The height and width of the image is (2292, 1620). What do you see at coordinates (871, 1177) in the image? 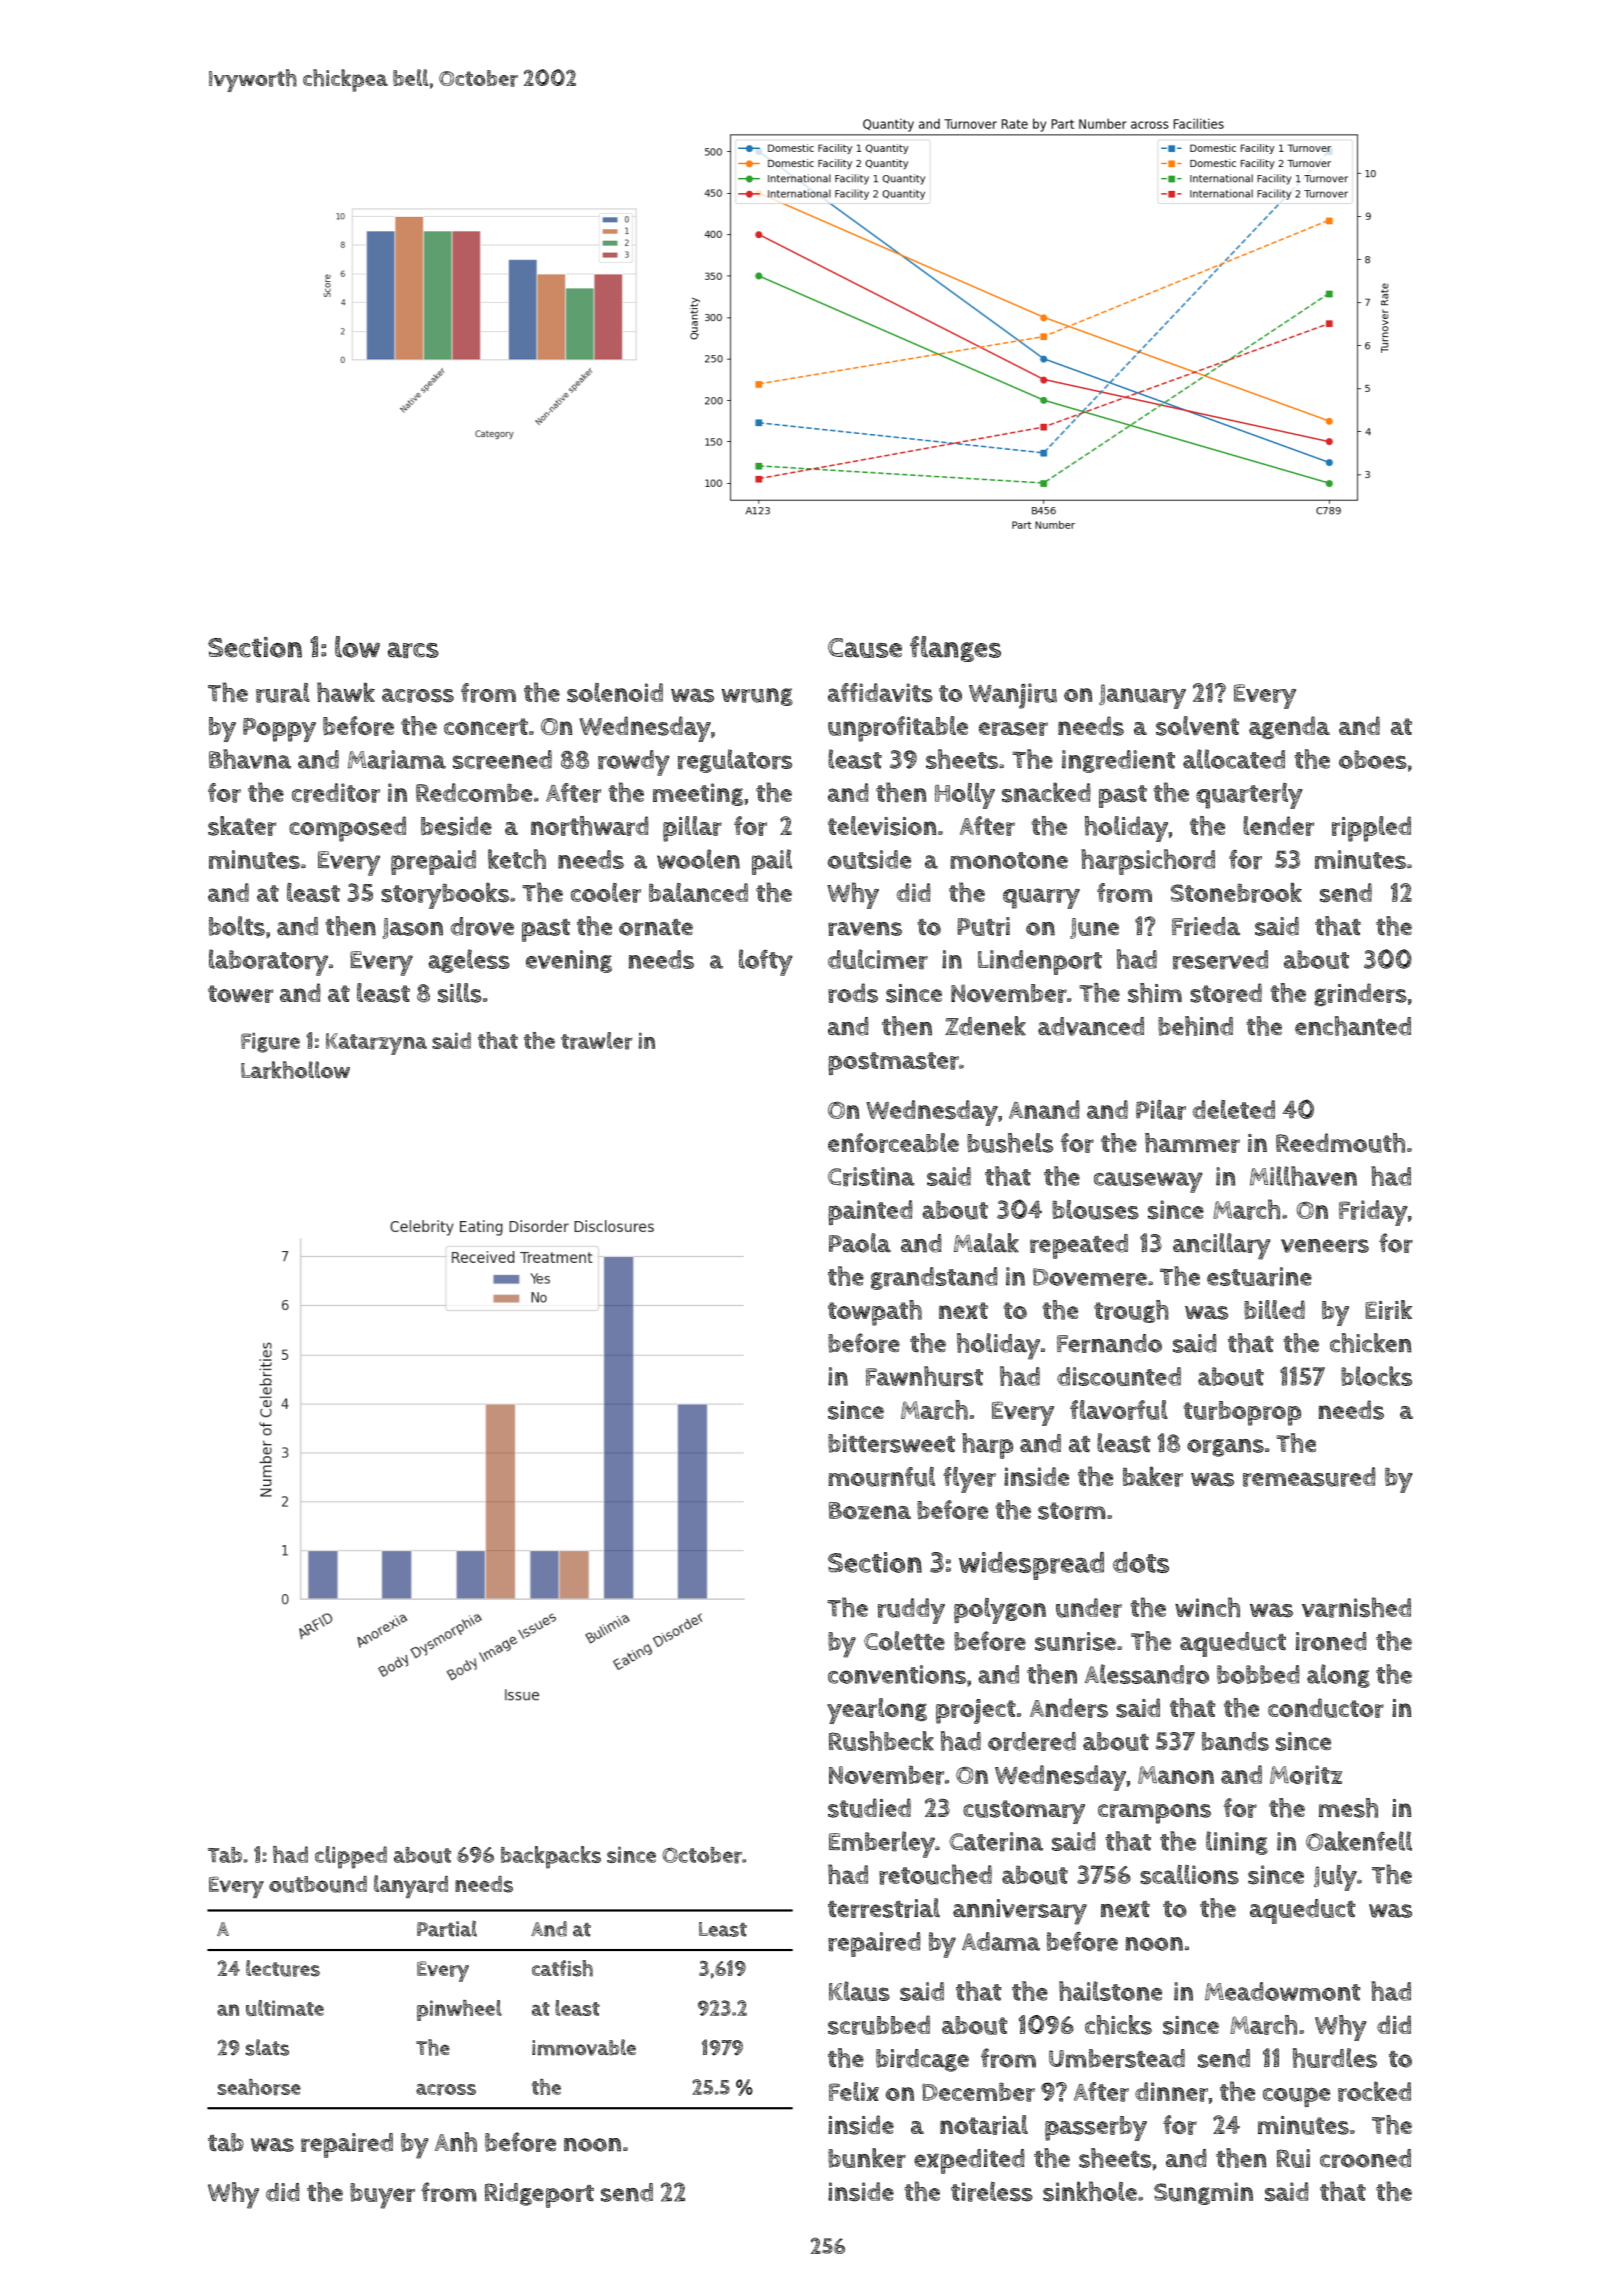
I see `Cristina` at bounding box center [871, 1177].
